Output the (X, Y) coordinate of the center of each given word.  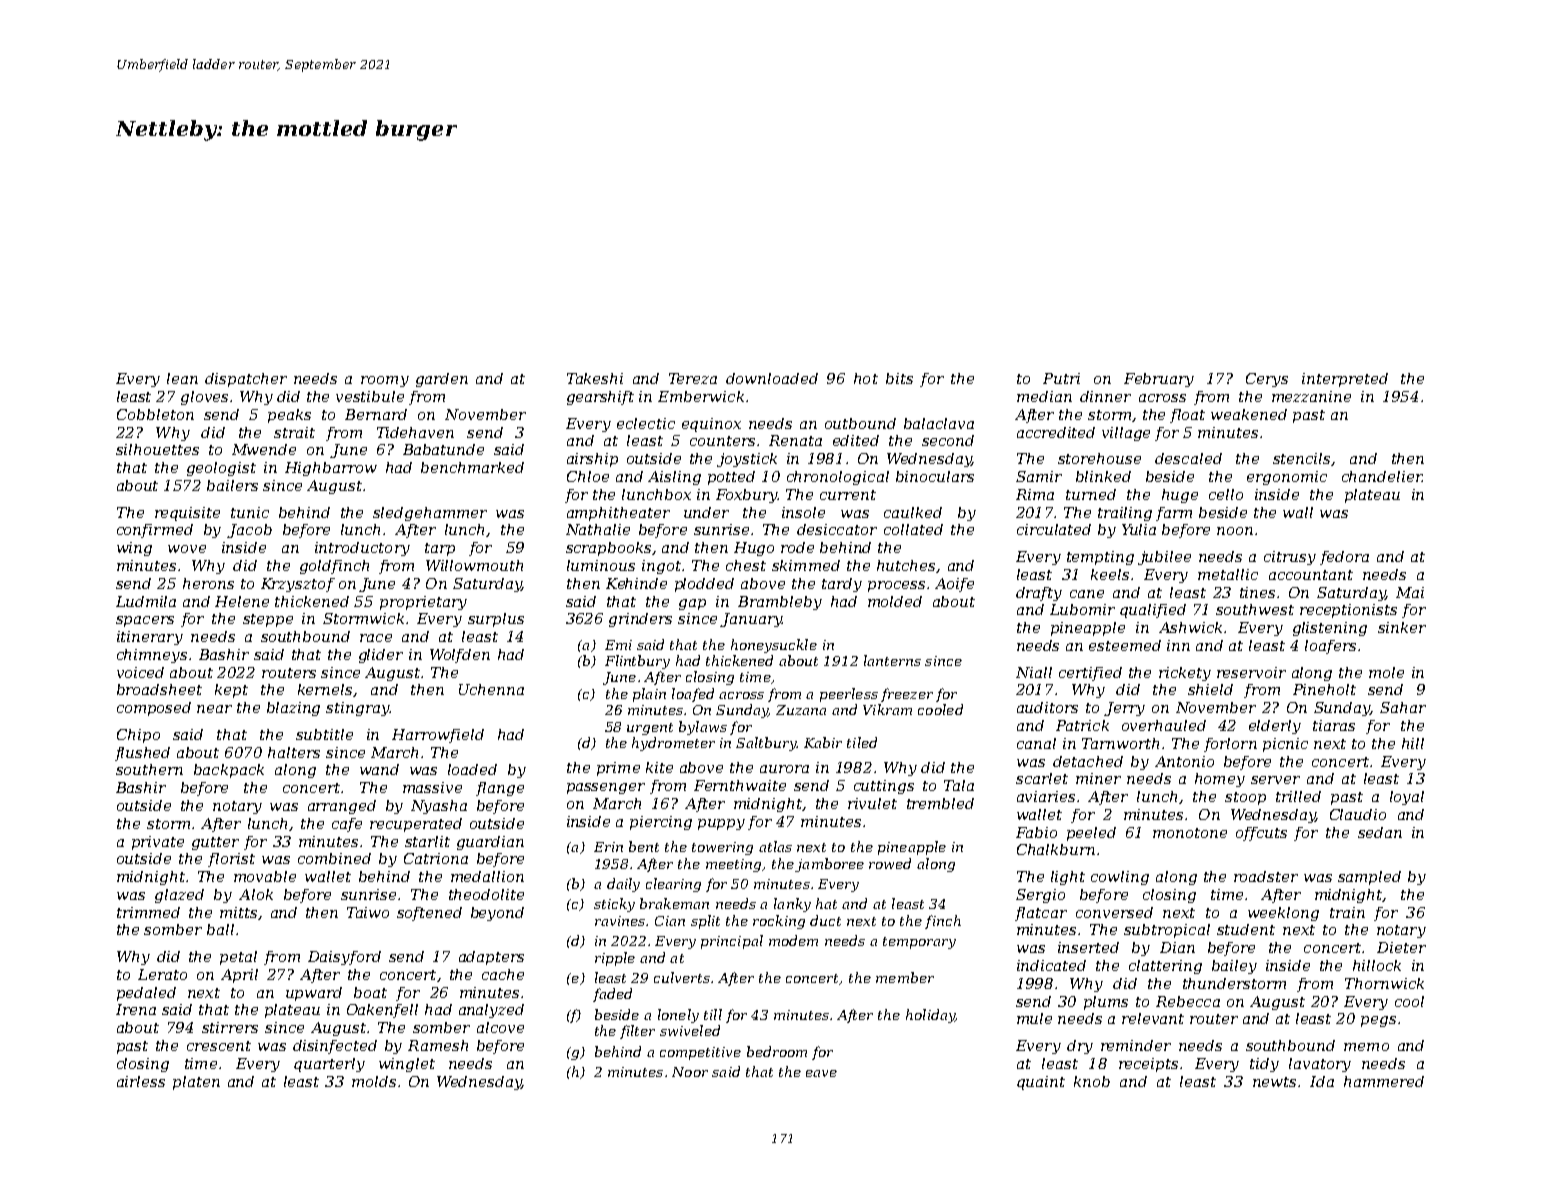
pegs (1378, 1021)
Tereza (693, 378)
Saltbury (766, 744)
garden (442, 380)
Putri (1061, 378)
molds (374, 1081)
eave (821, 1073)
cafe (347, 825)
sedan (1380, 832)
